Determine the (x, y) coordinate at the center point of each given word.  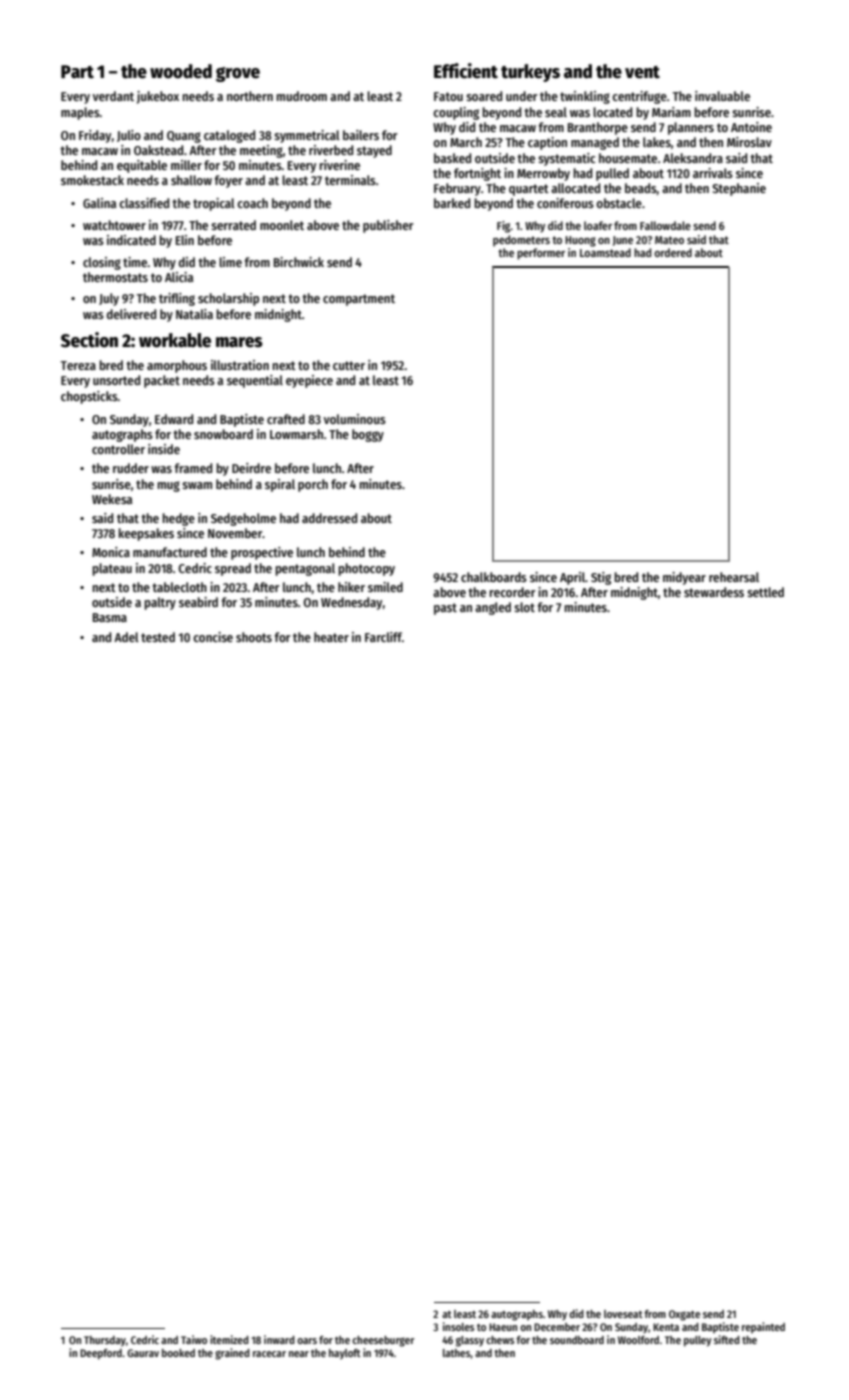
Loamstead (605, 252)
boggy (368, 435)
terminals (350, 180)
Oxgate (684, 1315)
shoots (254, 637)
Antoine (751, 127)
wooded (181, 71)
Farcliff (383, 637)
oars (307, 1341)
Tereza (78, 365)
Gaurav (143, 1353)
